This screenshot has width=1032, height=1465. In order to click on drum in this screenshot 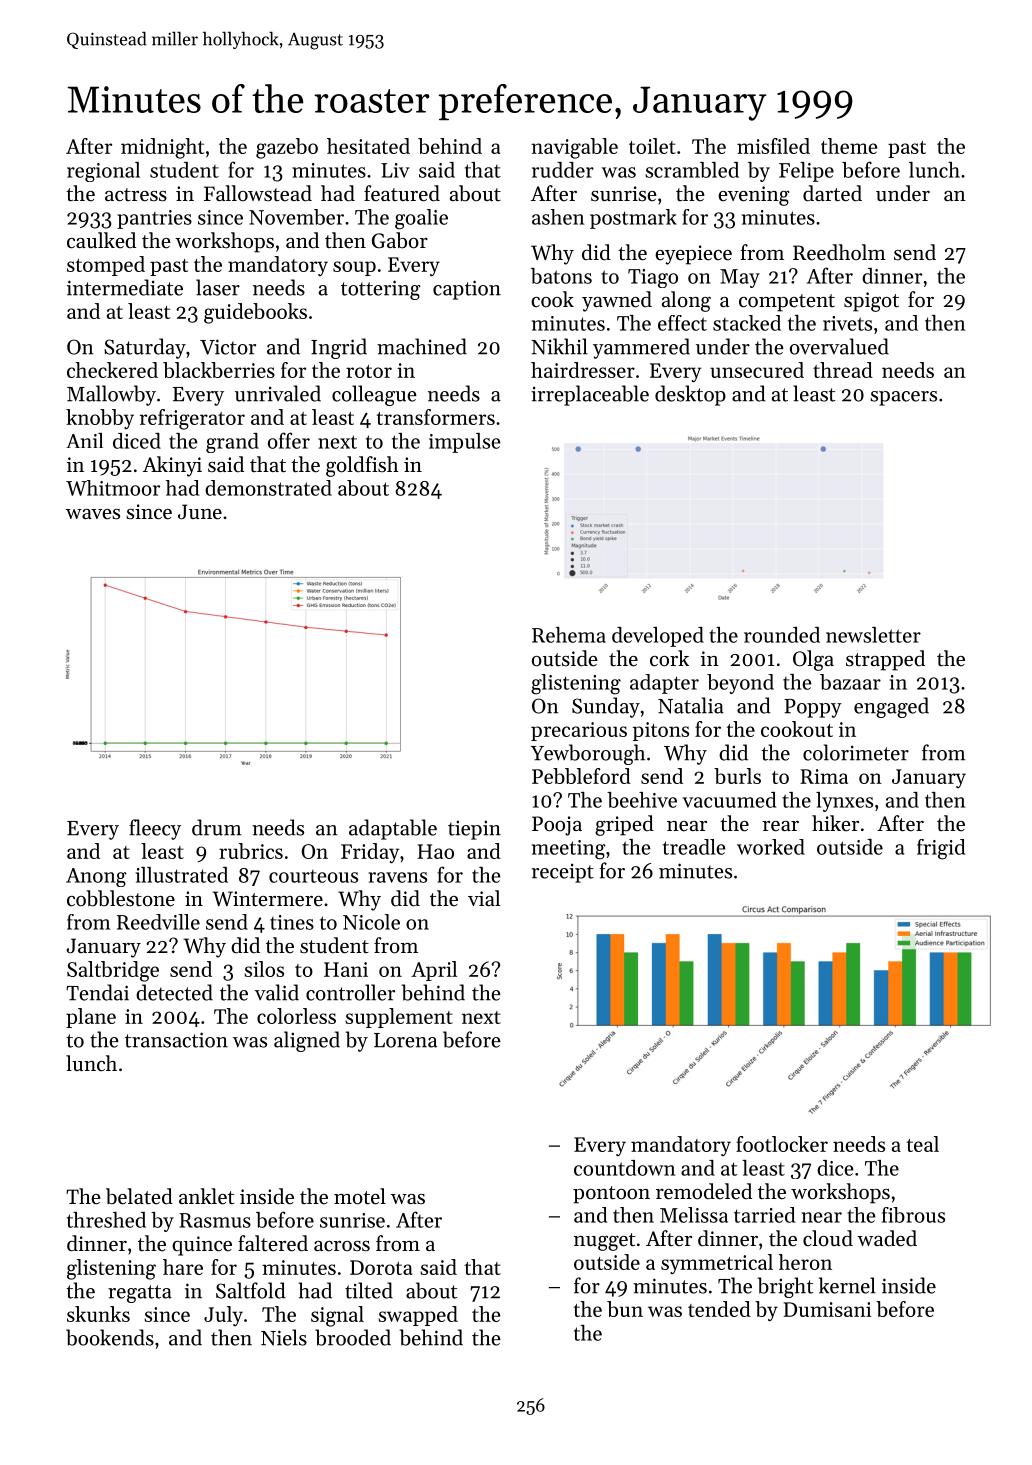, I will do `click(216, 827)`.
